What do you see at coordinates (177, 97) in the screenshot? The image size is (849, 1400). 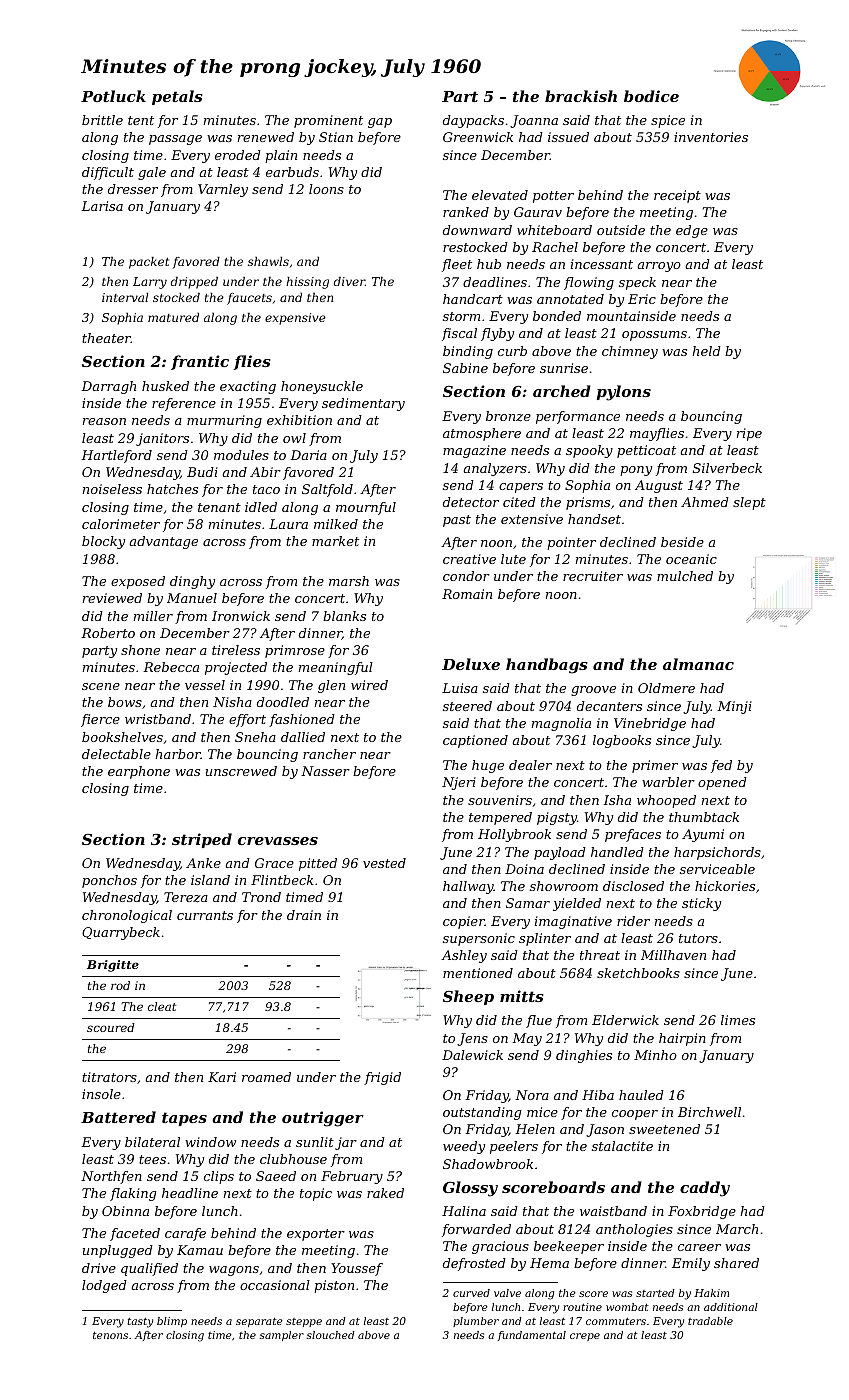 I see `petals` at bounding box center [177, 97].
